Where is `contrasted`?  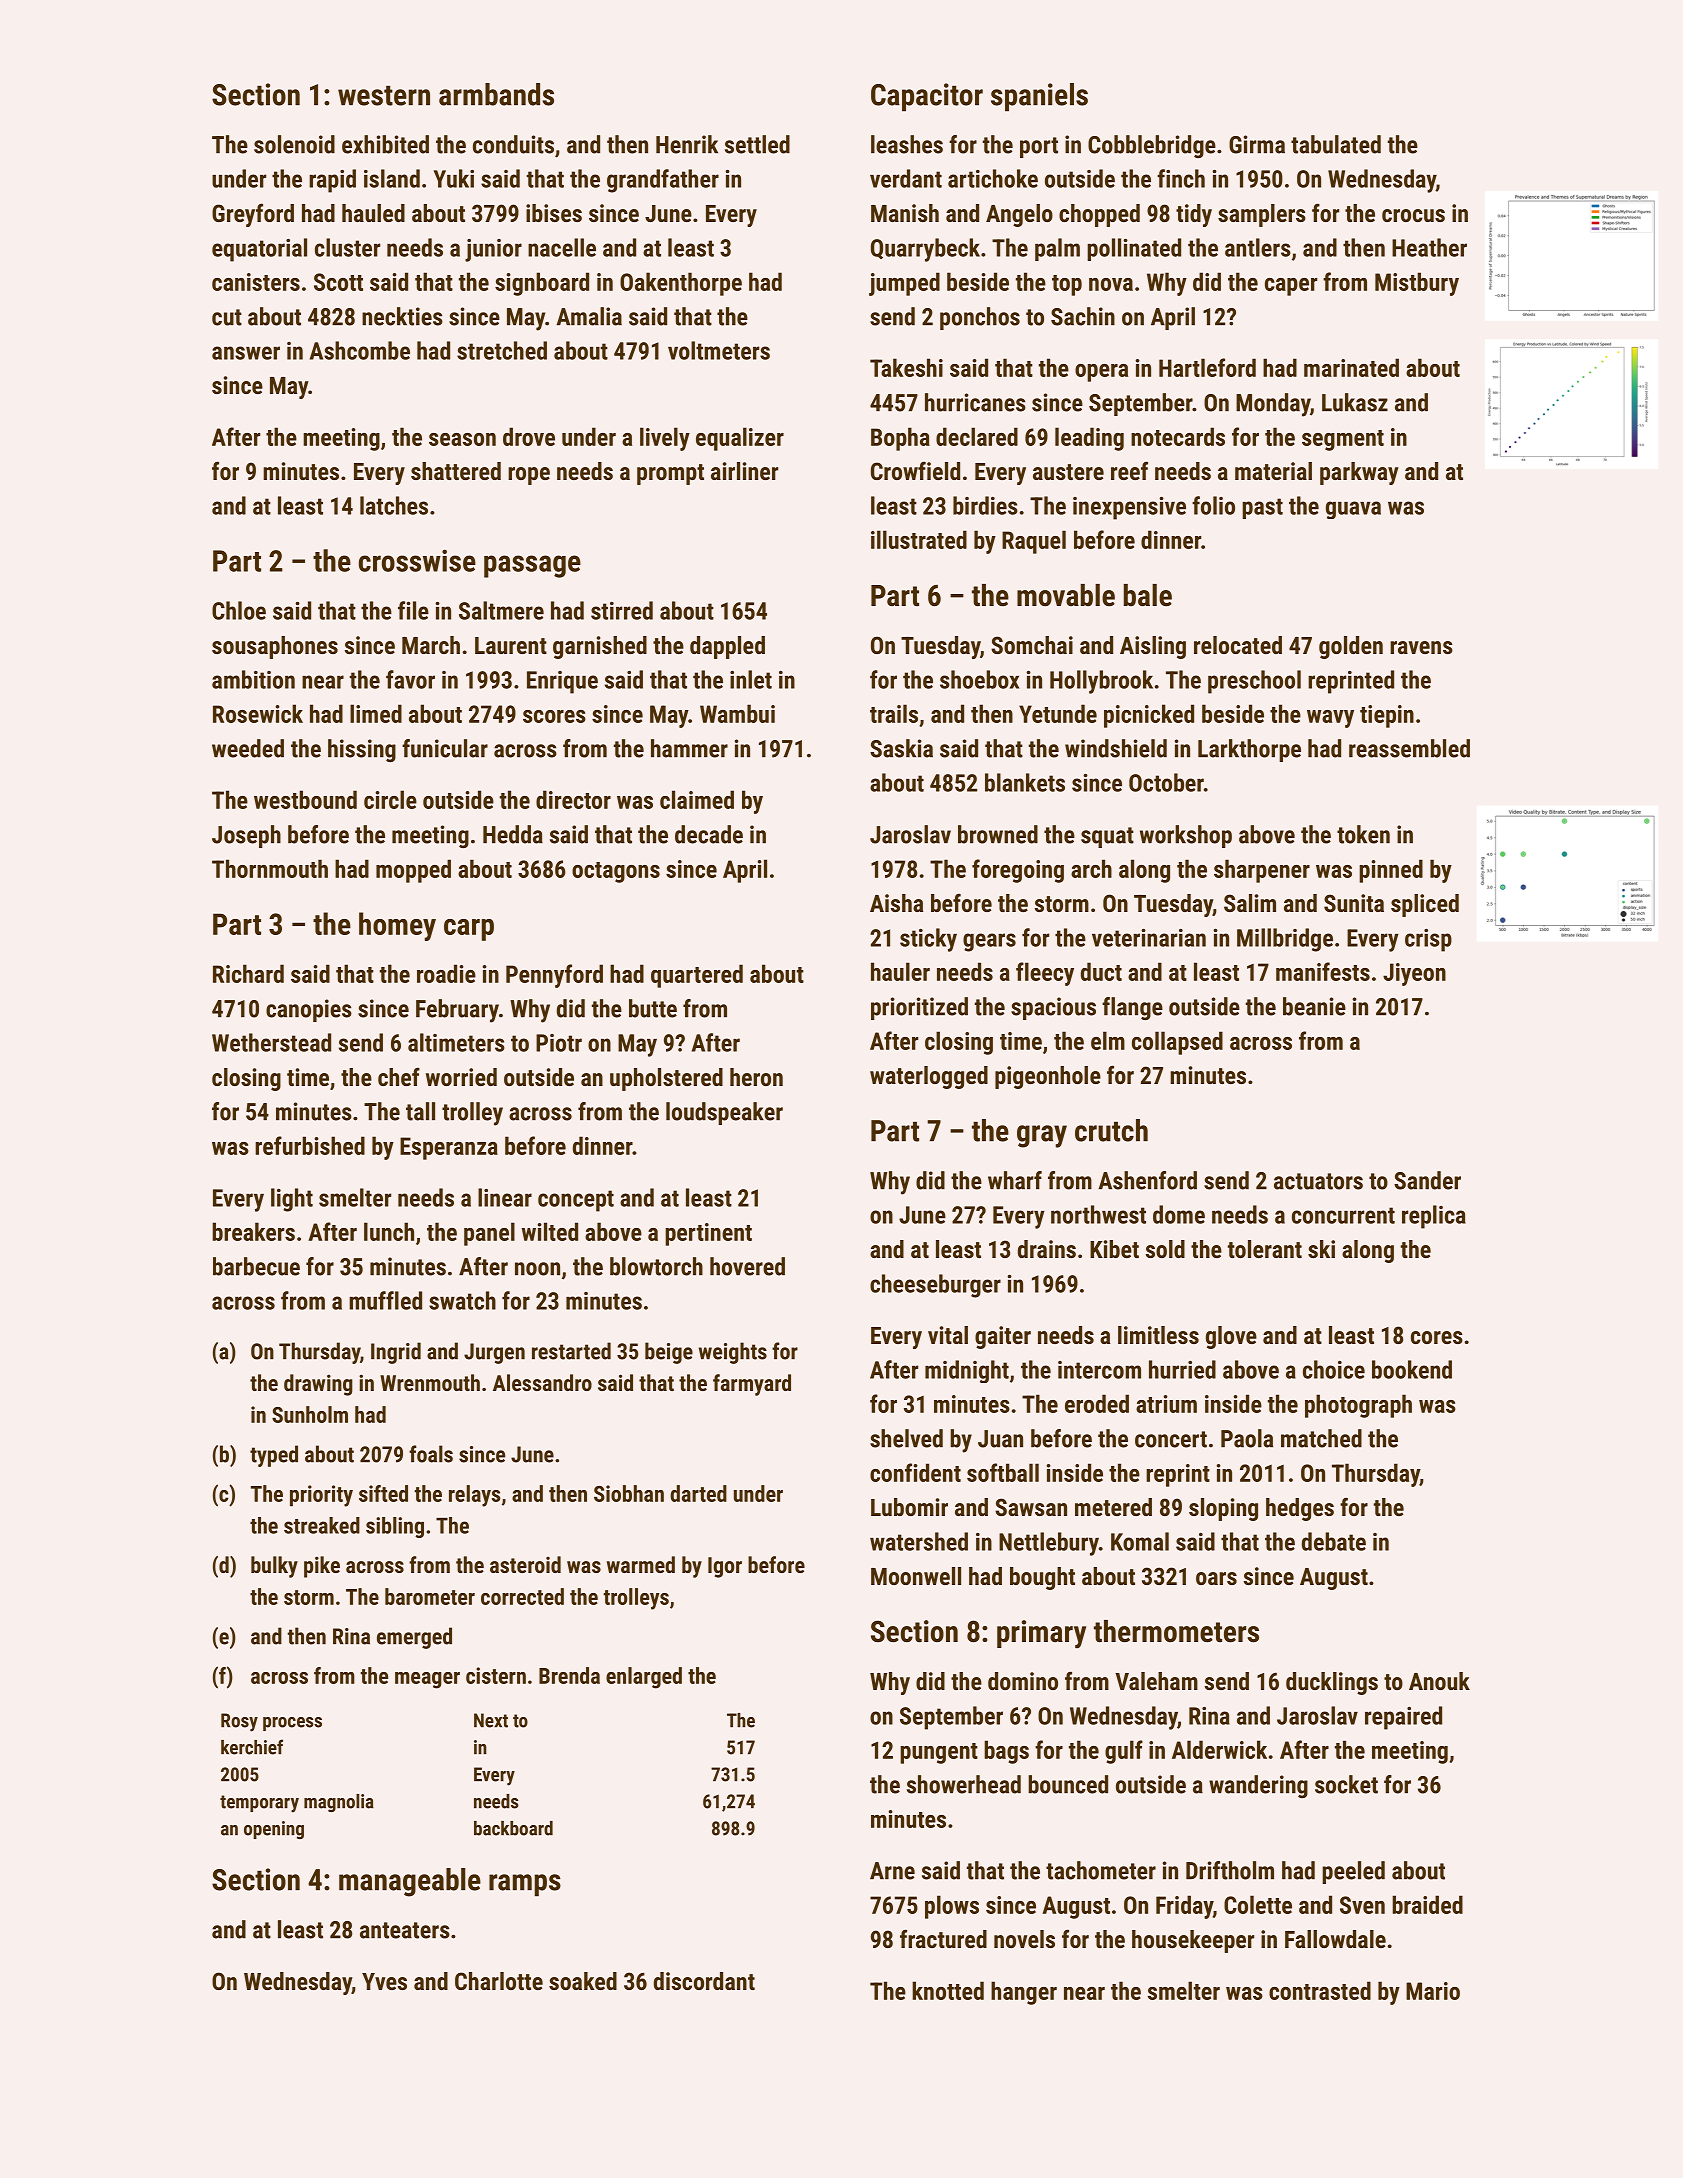 contrasted is located at coordinates (1320, 1990).
